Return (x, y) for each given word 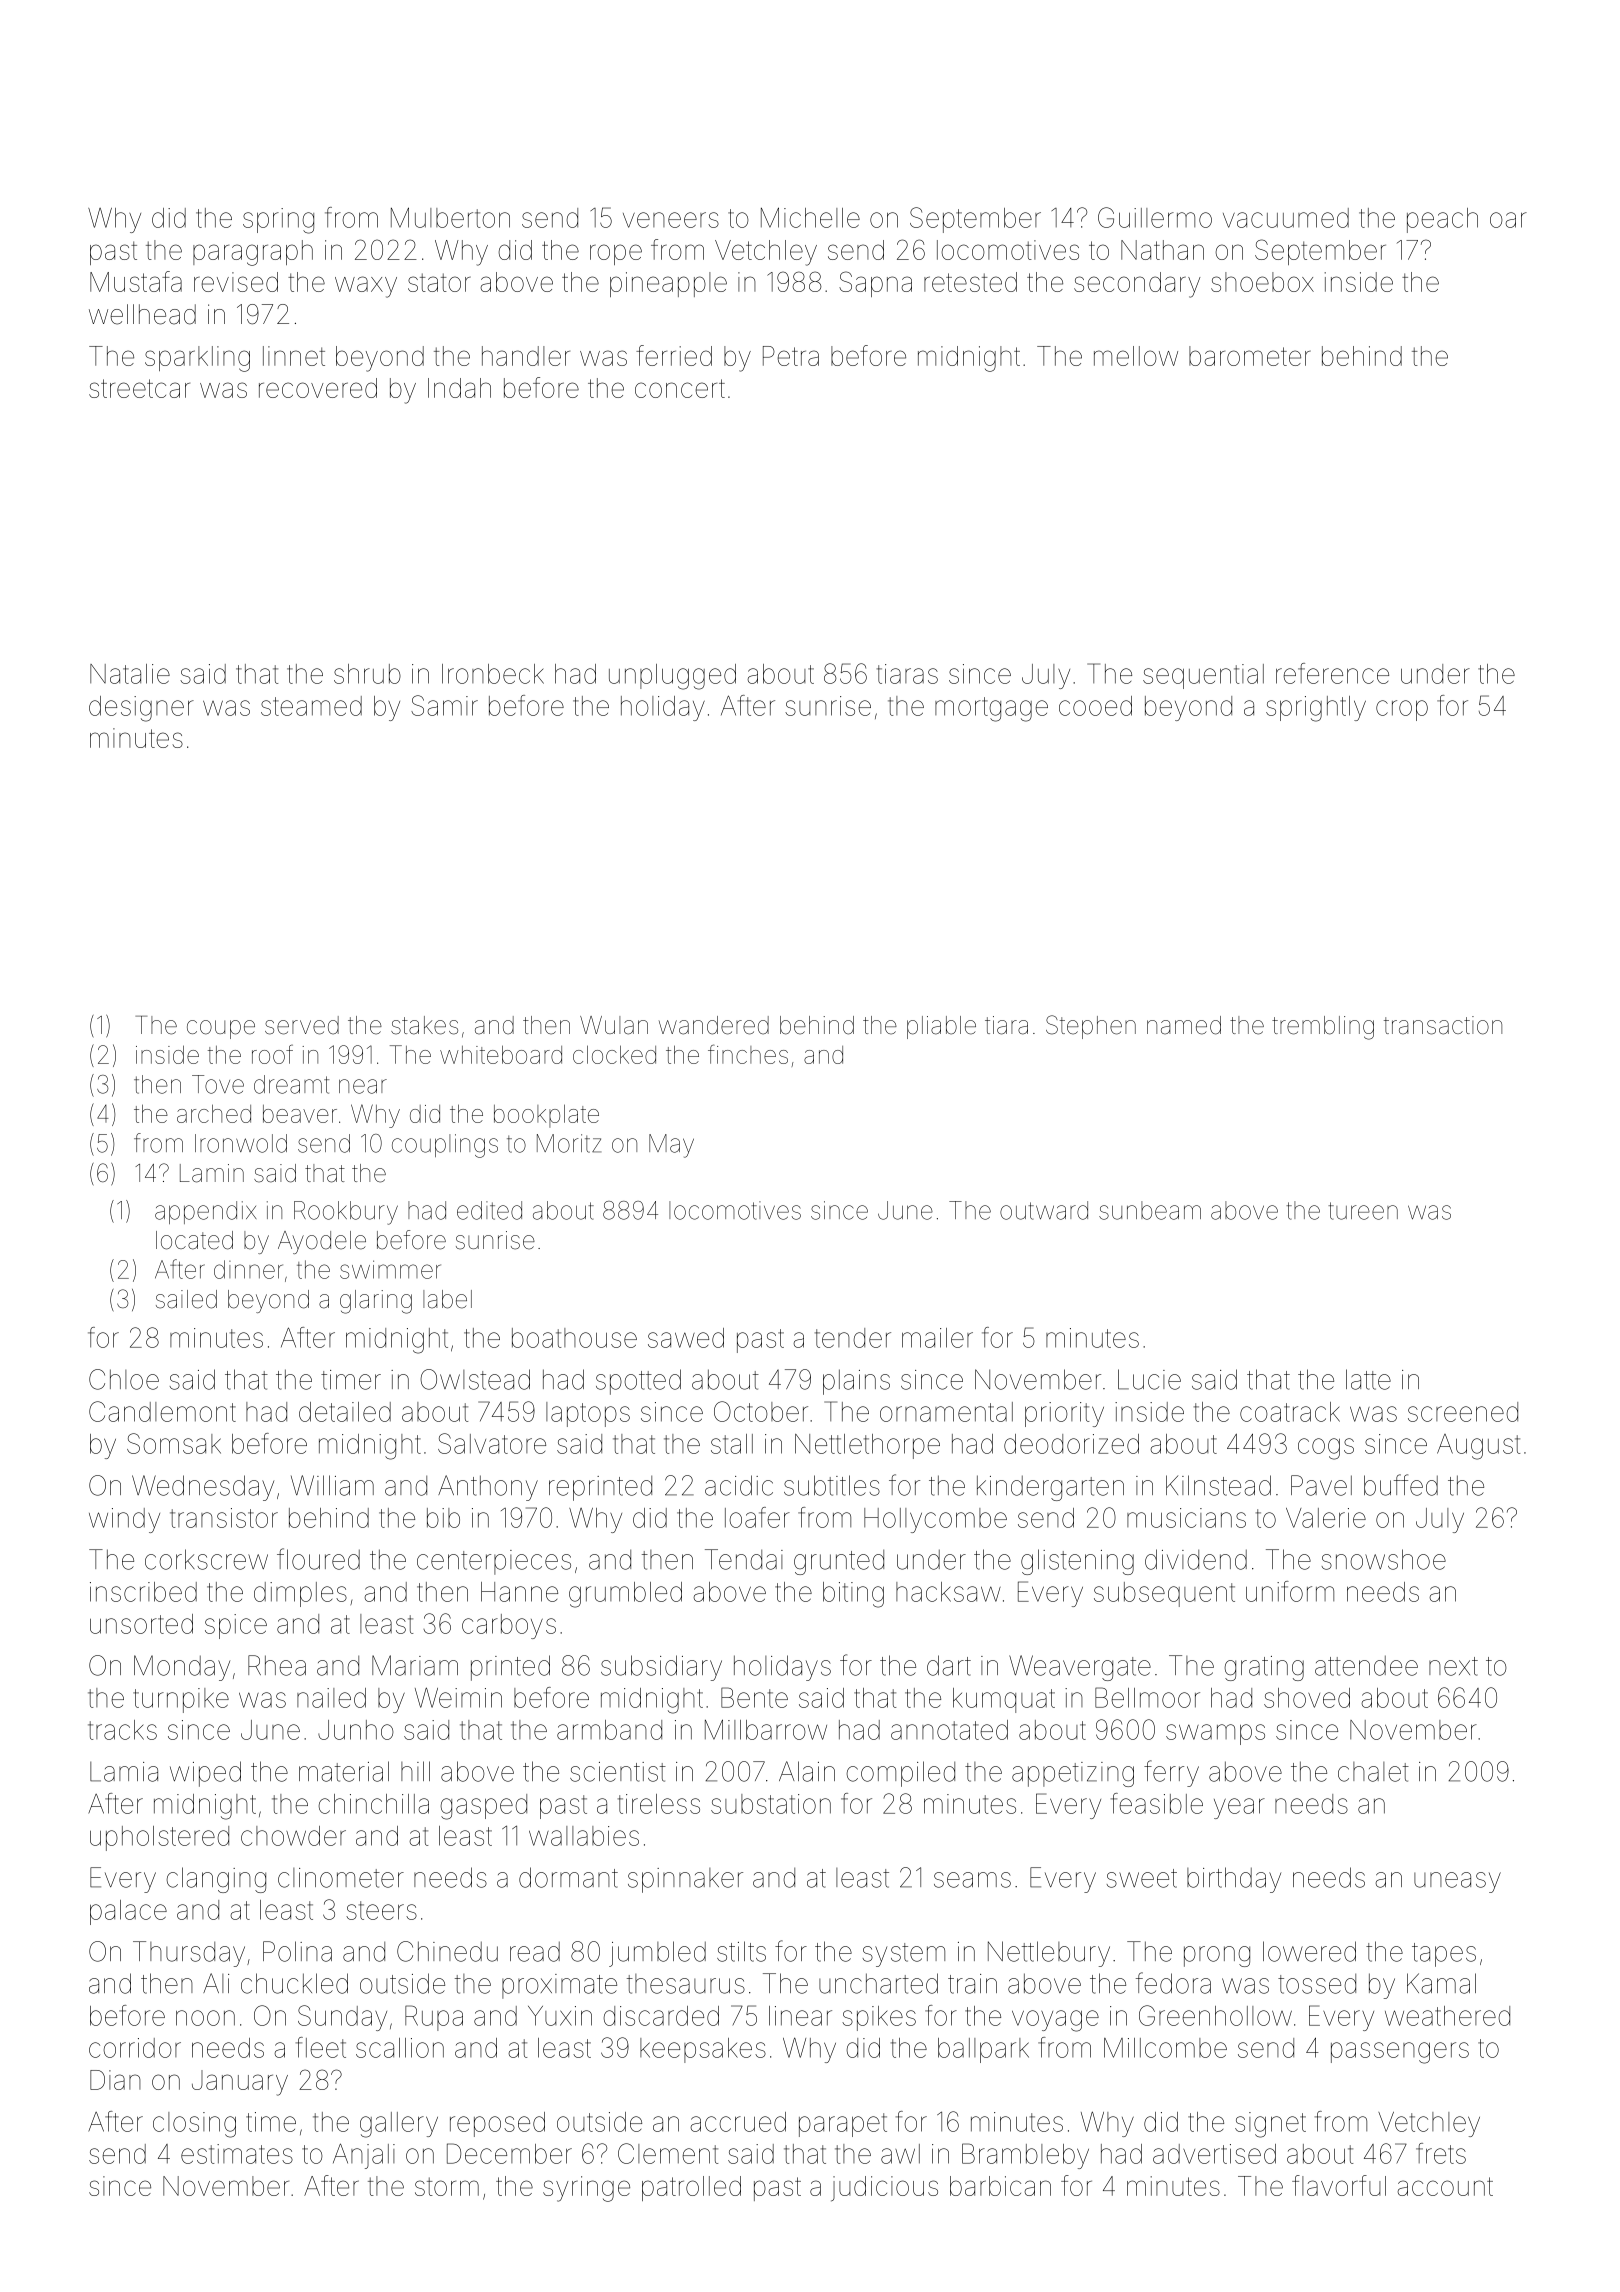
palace (128, 1912)
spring (278, 221)
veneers (671, 220)
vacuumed (1286, 218)
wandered (714, 1025)
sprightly (1316, 709)
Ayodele (322, 1242)
